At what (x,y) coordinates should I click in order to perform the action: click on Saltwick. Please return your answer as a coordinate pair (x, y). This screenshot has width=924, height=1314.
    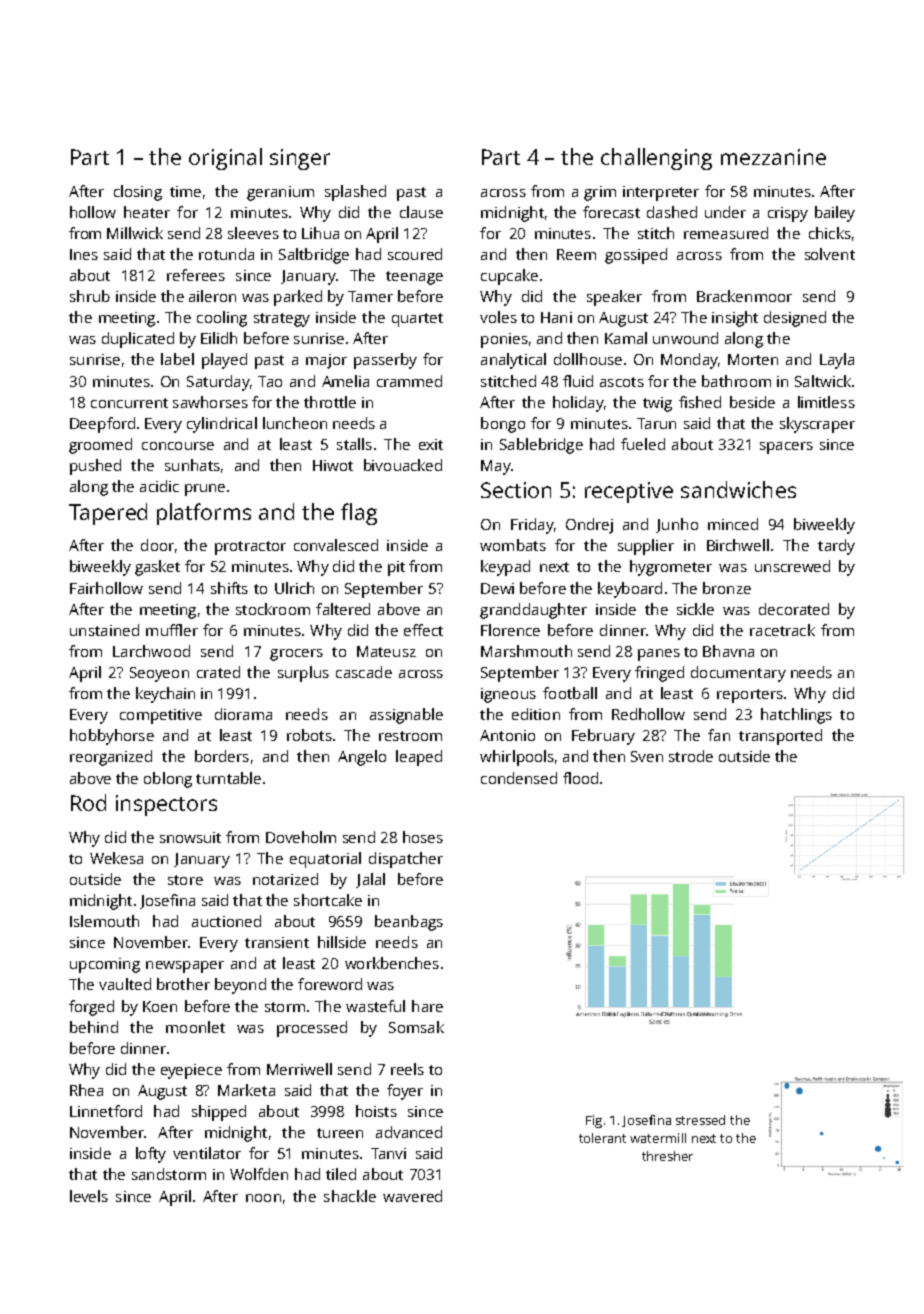
    Looking at the image, I should click on (823, 381).
